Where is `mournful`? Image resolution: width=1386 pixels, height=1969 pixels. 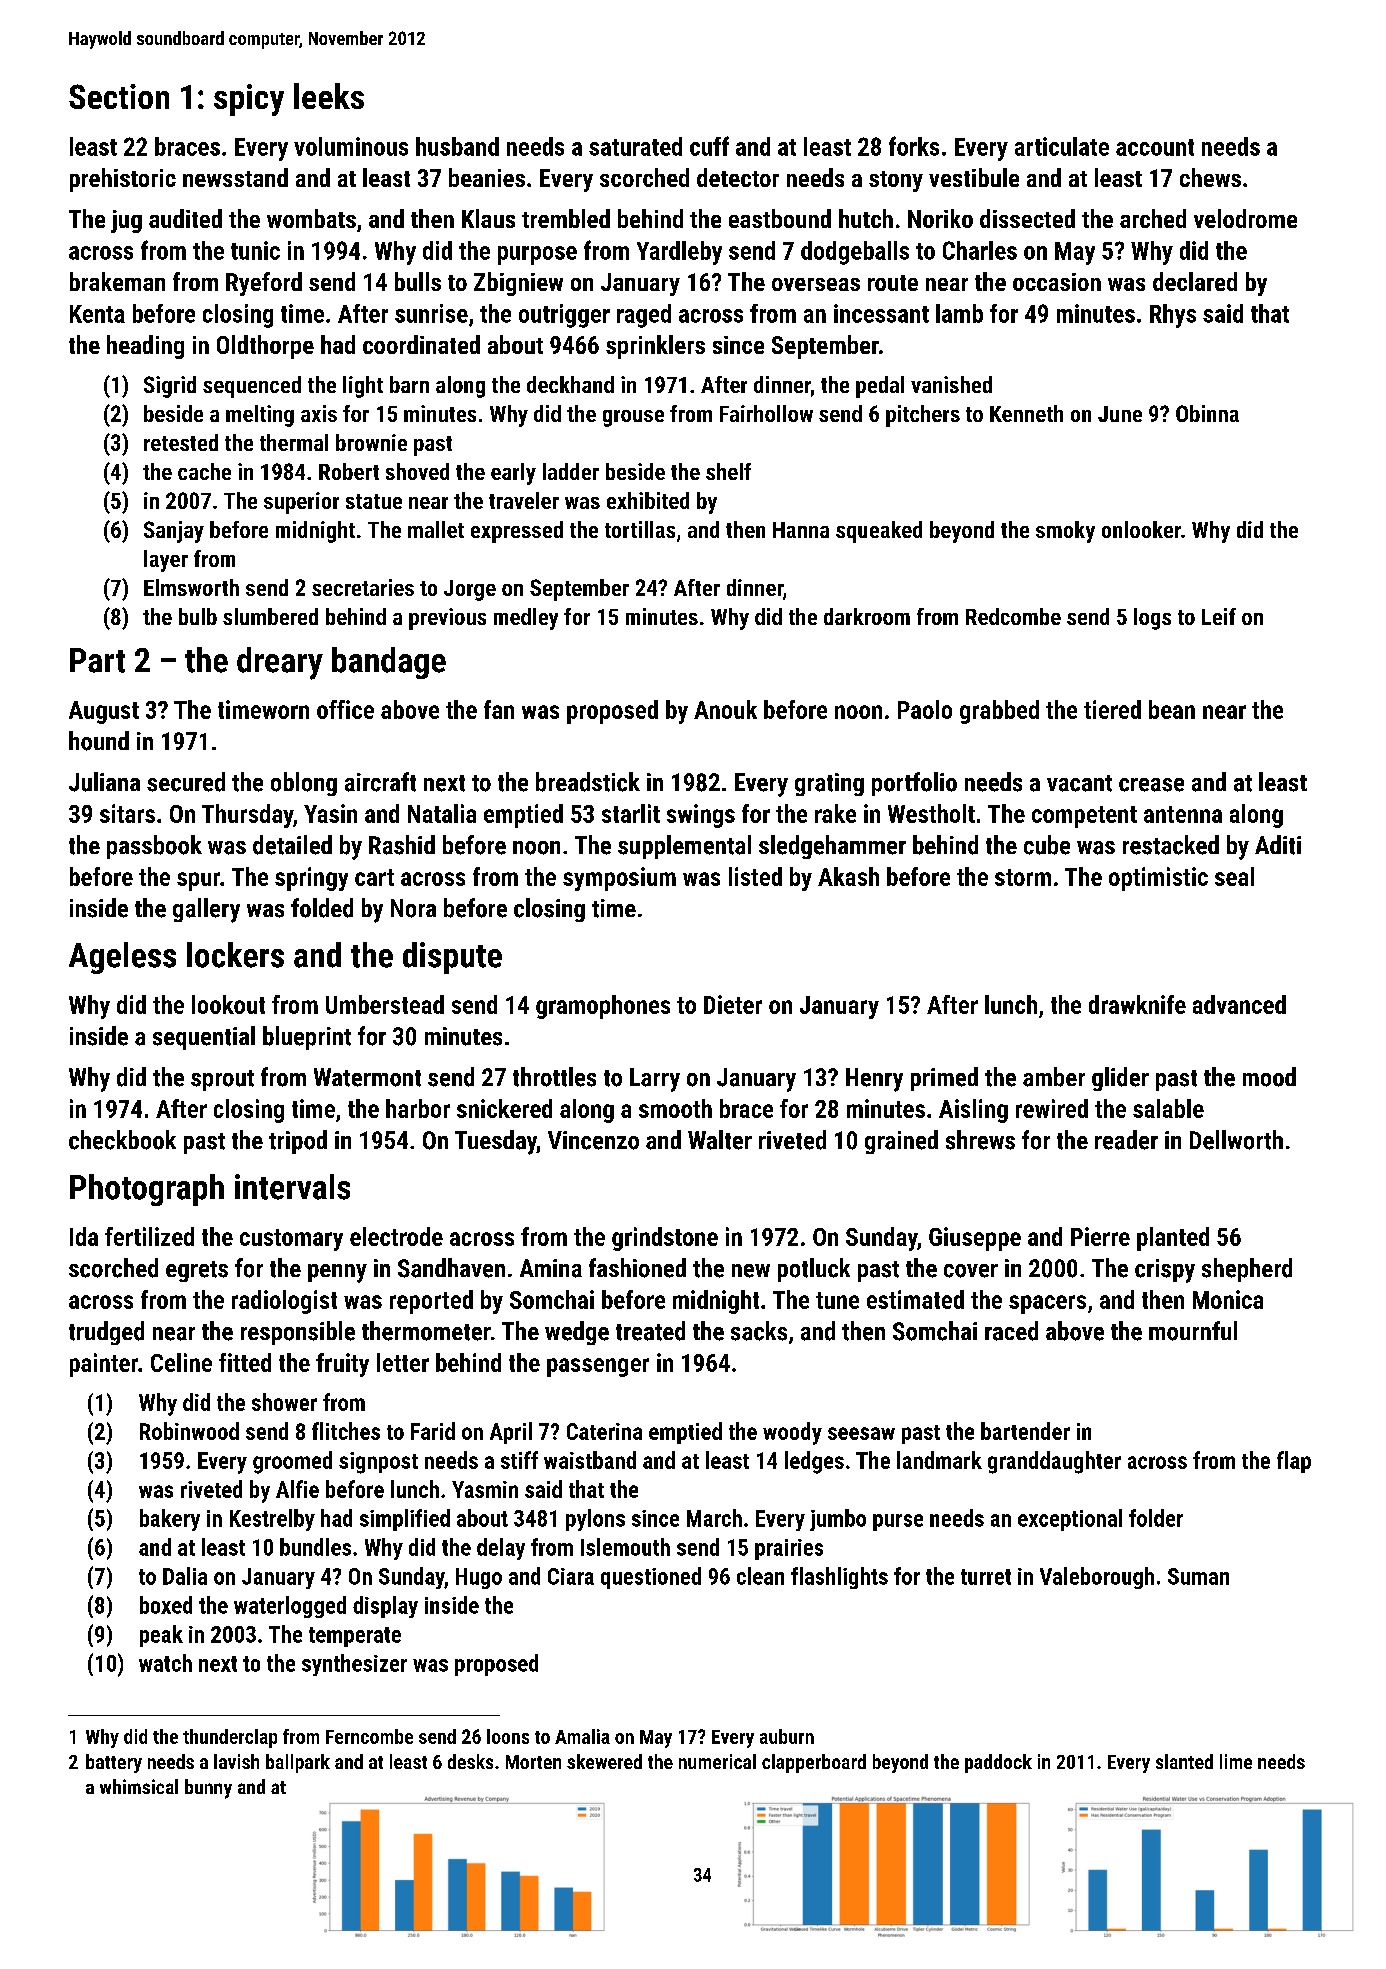 mournful is located at coordinates (1193, 1331).
